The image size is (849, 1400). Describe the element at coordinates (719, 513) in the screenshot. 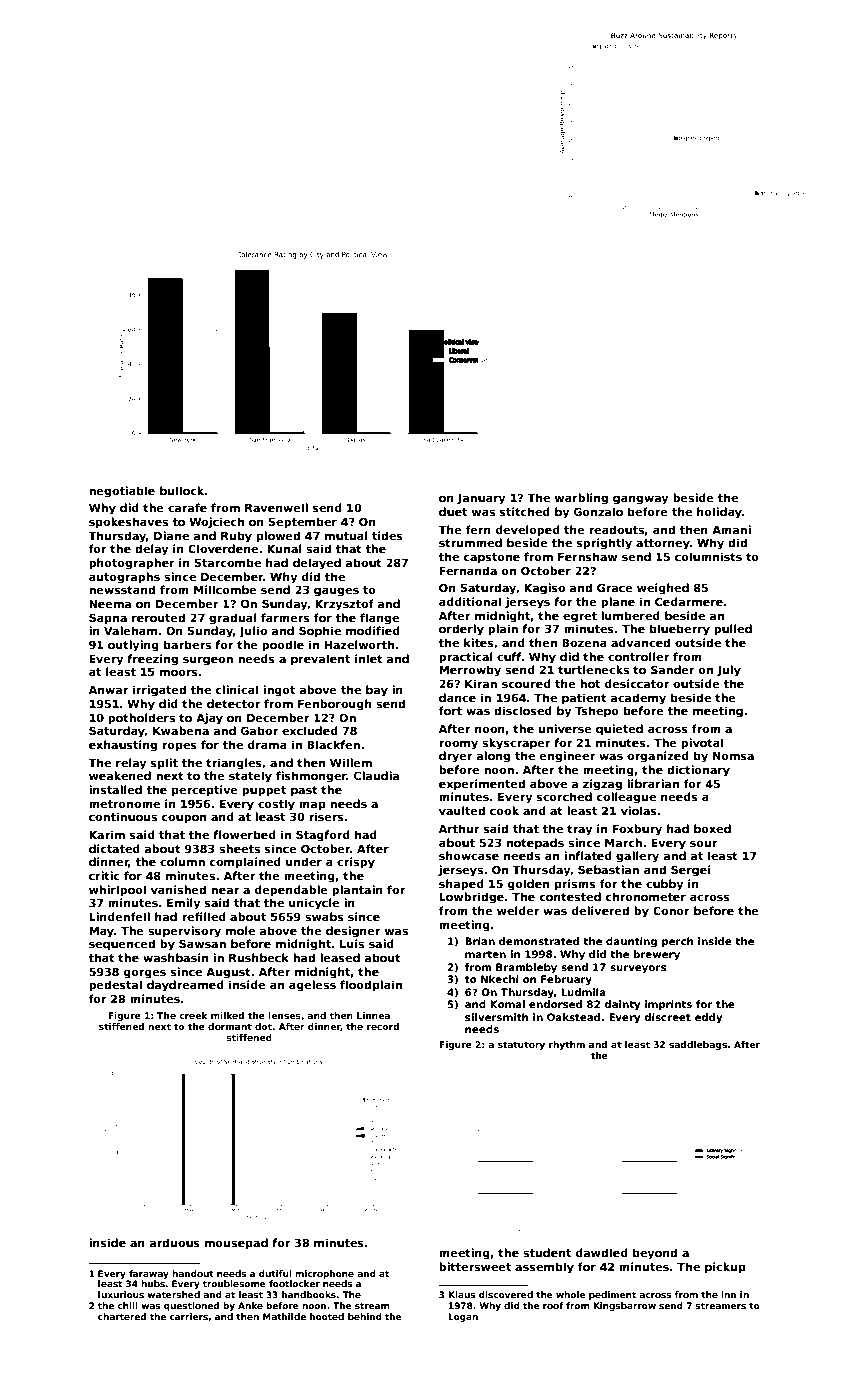

I see `holiday` at that location.
